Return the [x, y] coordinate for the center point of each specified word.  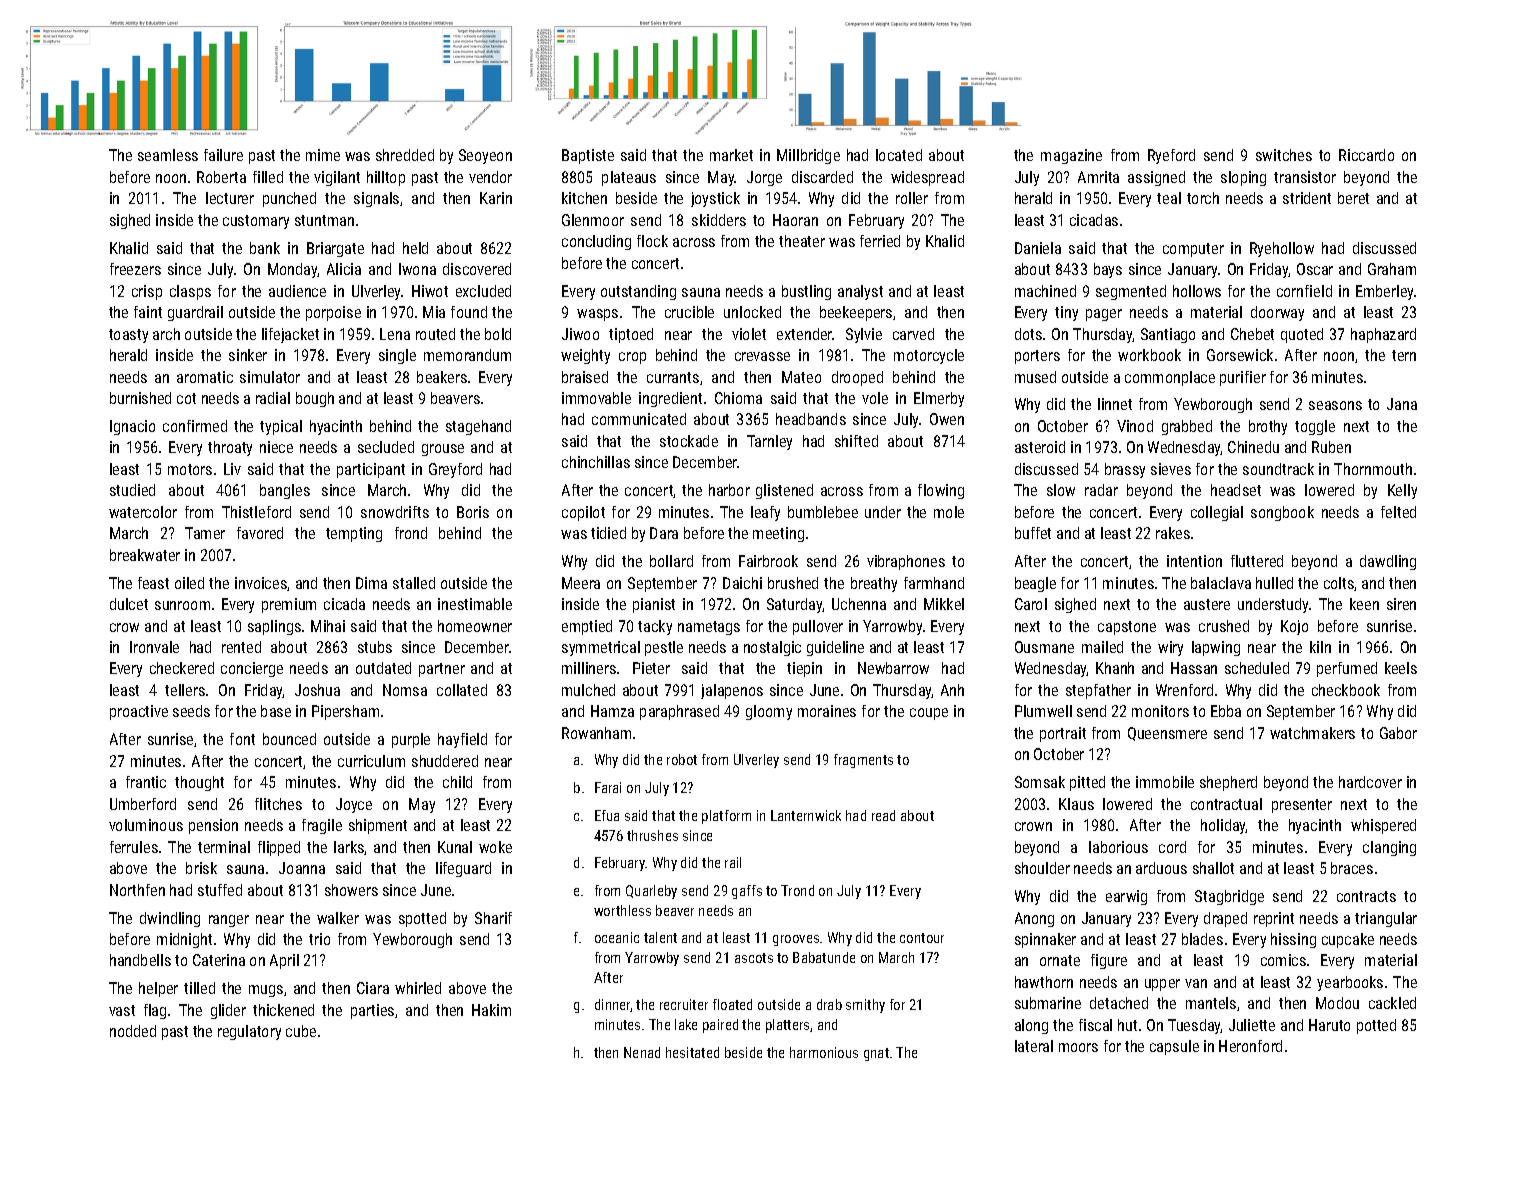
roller [912, 198]
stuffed [220, 890]
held [415, 248]
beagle [1035, 584]
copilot [583, 513]
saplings [274, 627]
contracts [1366, 896]
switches [1284, 155]
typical [281, 427]
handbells [140, 960]
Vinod [1135, 426]
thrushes [652, 835]
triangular [1386, 919]
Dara [664, 533]
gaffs [747, 892]
